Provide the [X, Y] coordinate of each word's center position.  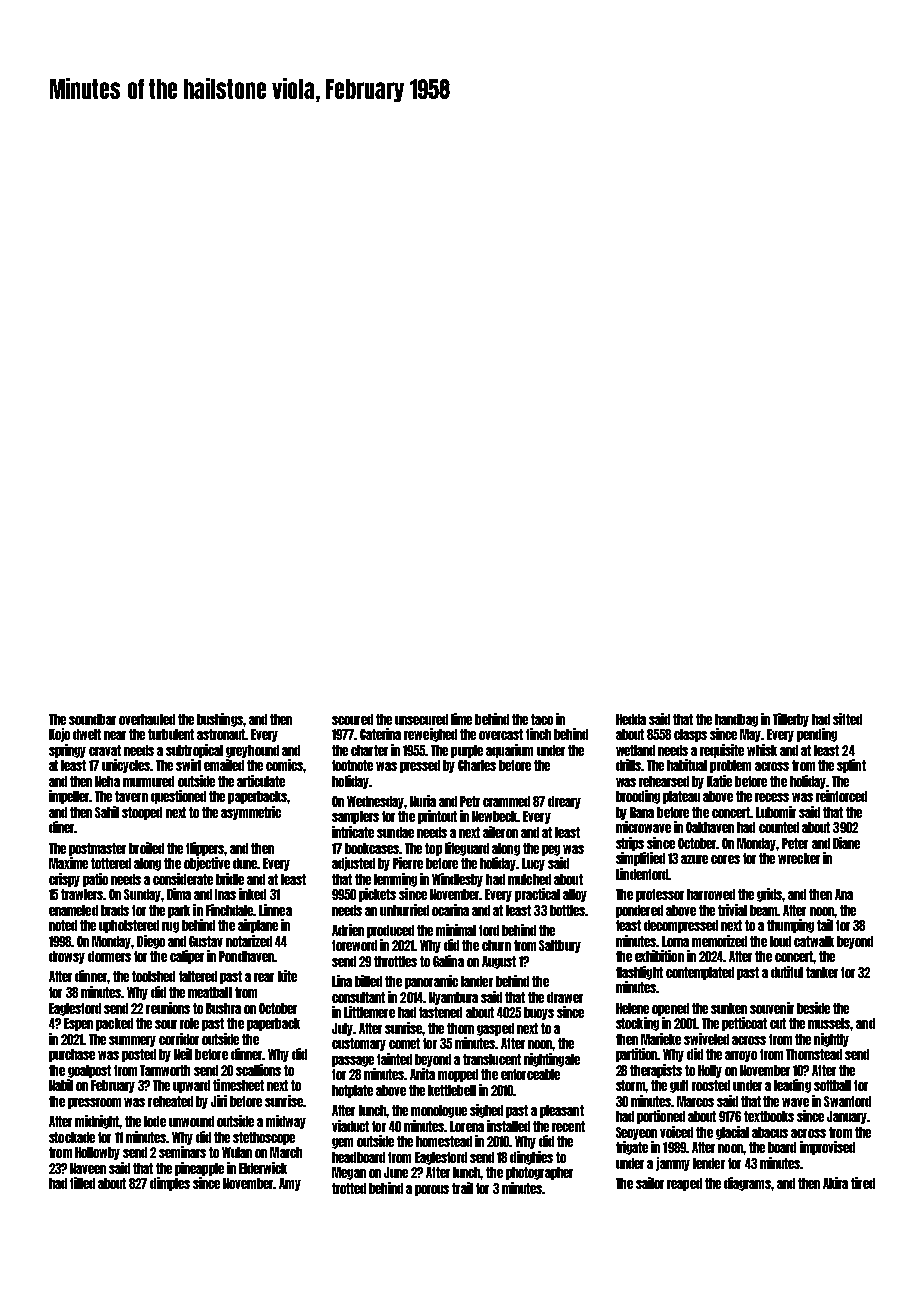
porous [432, 1190]
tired [863, 1183]
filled [82, 1183]
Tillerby [791, 720]
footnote [352, 765]
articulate [261, 781]
